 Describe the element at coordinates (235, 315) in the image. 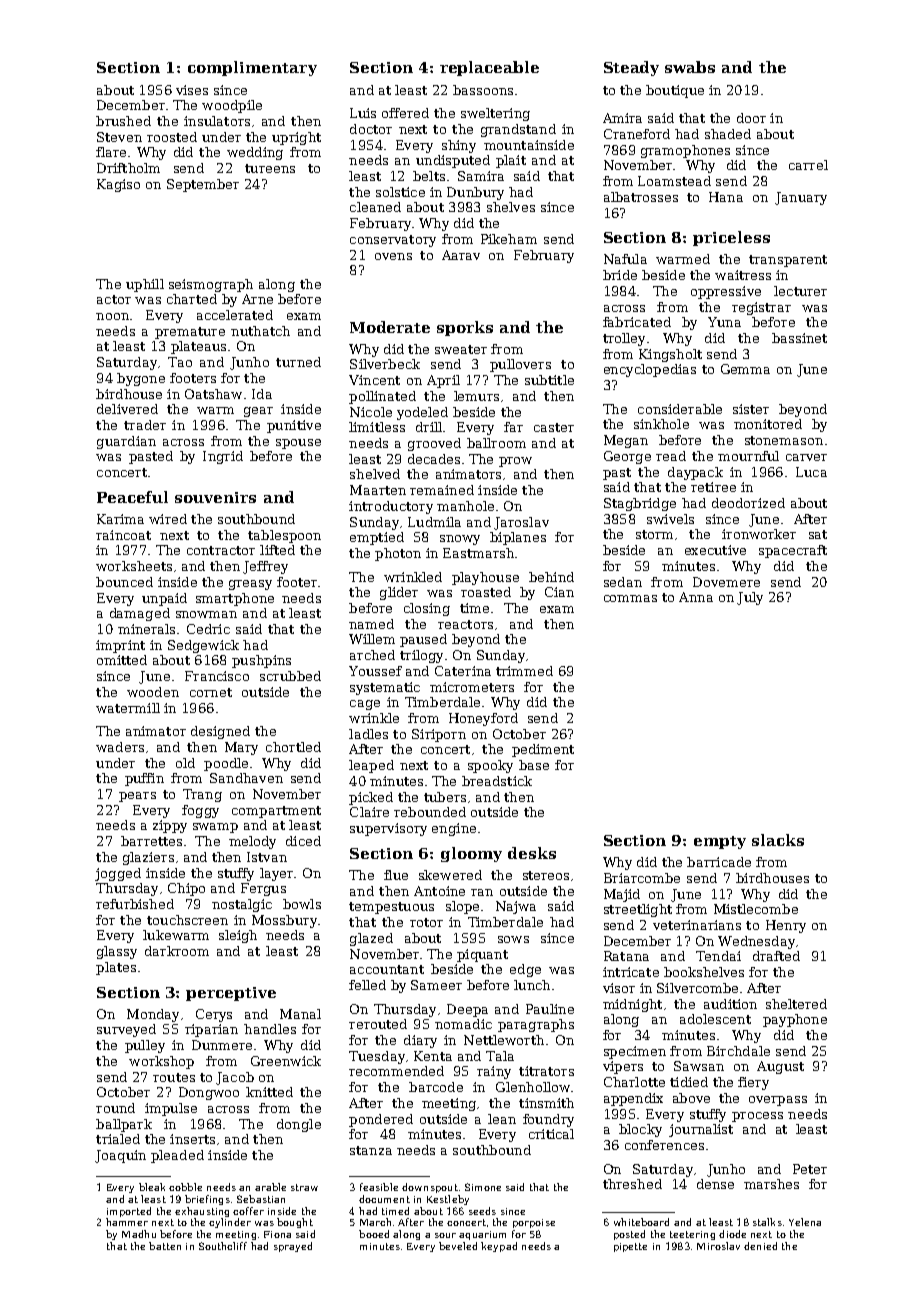

I see `accelerated` at that location.
